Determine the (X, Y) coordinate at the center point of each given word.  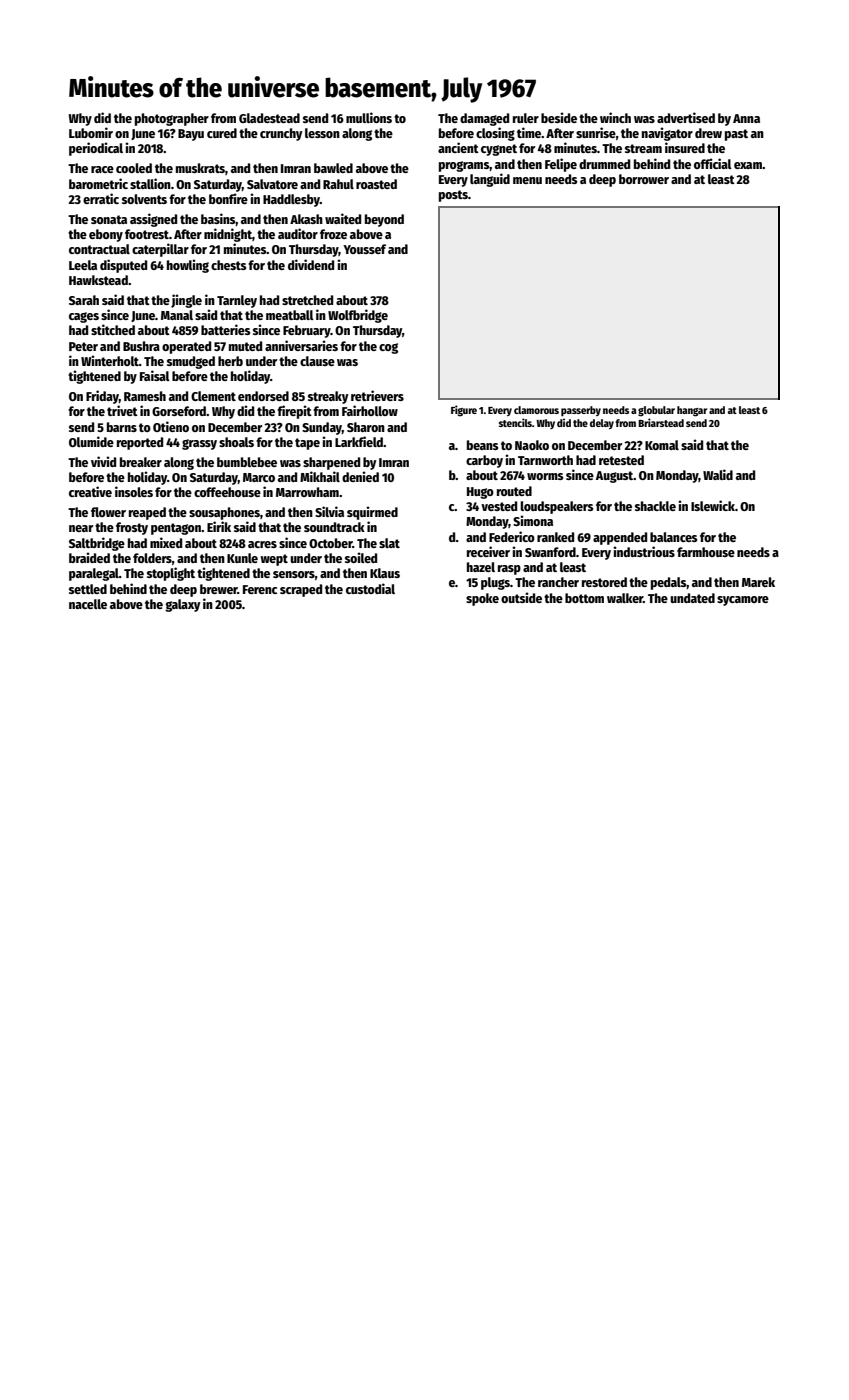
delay (602, 424)
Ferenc (260, 589)
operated (186, 347)
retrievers (377, 395)
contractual (99, 249)
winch (615, 117)
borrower (644, 179)
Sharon (366, 427)
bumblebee (247, 462)
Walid (718, 474)
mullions (369, 117)
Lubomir (91, 132)
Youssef (364, 249)
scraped (301, 590)
